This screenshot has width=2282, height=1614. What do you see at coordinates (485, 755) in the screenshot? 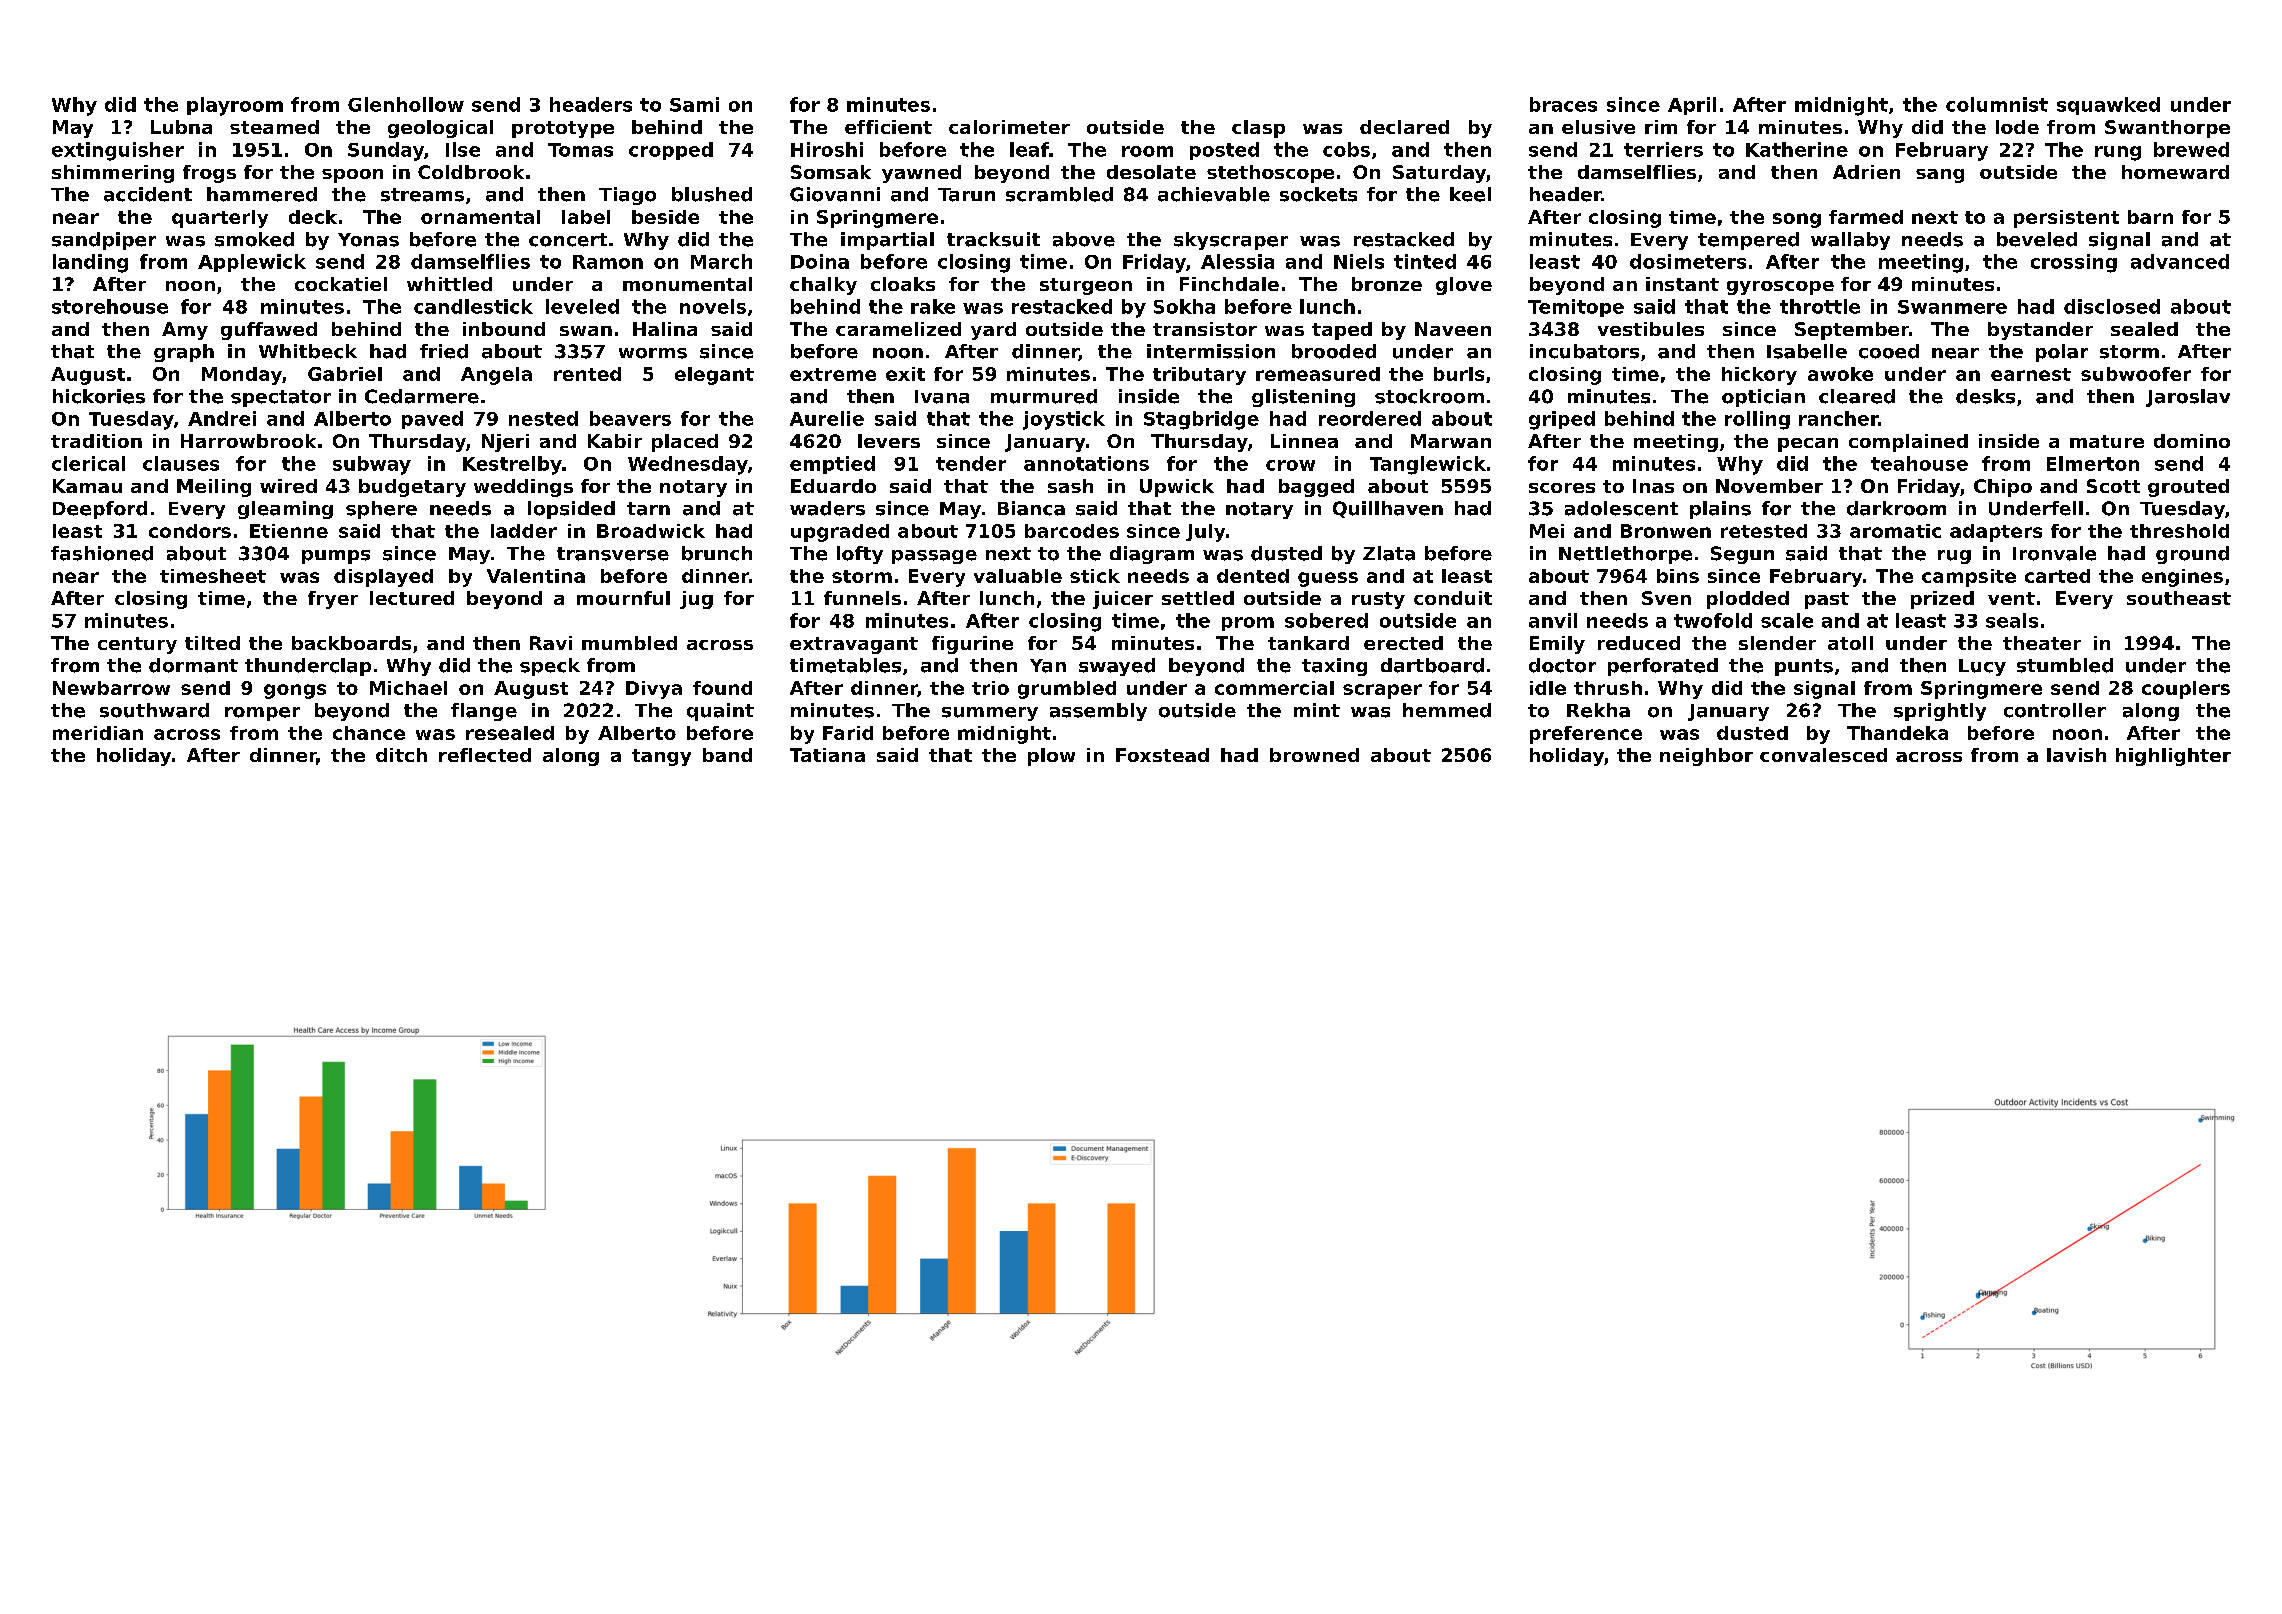
I see `reflected` at bounding box center [485, 755].
